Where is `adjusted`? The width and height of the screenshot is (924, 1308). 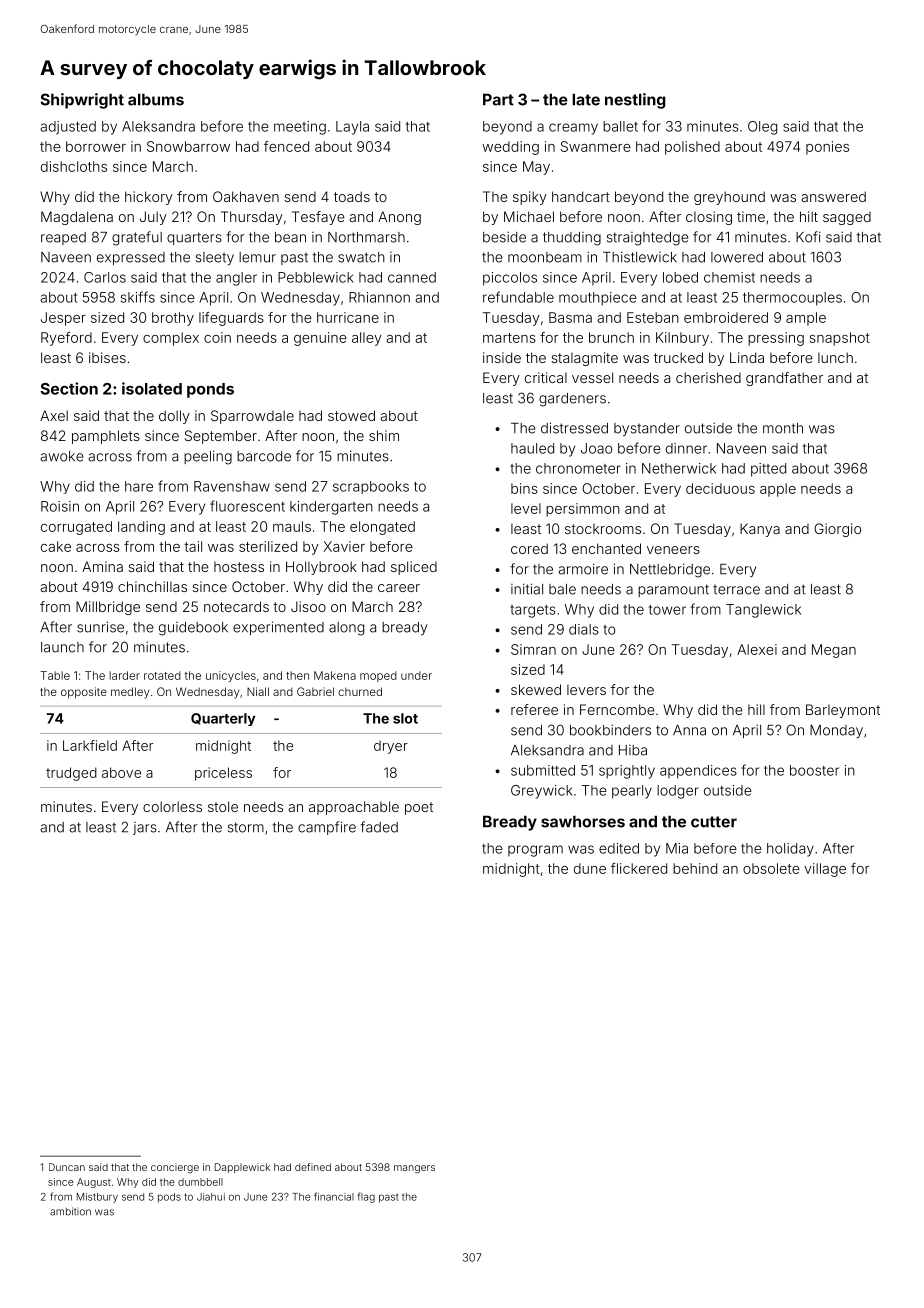 adjusted is located at coordinates (68, 128).
